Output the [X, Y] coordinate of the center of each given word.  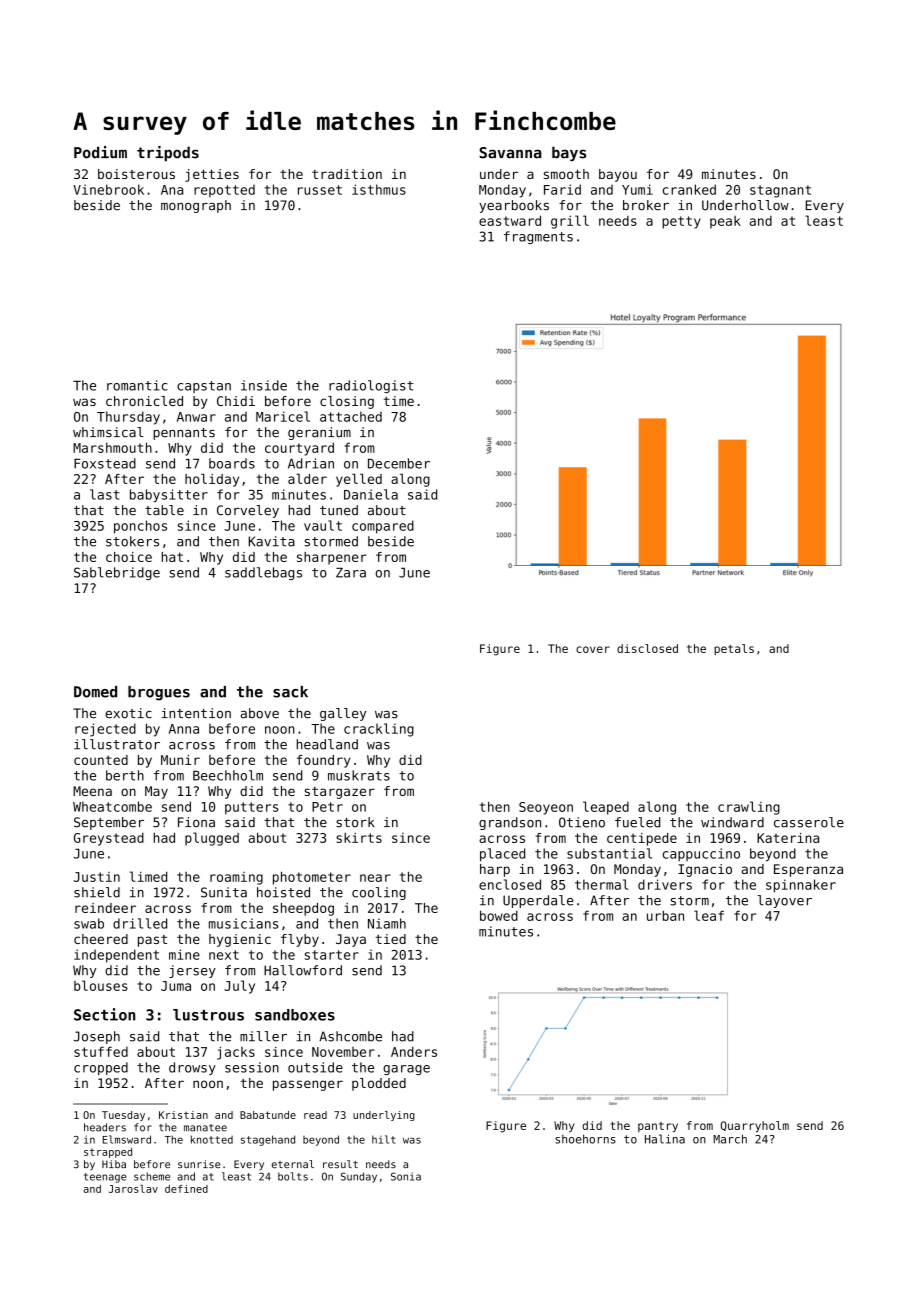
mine [184, 954]
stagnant [780, 191]
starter [332, 955]
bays [569, 153]
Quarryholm [755, 1127]
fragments [538, 237]
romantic [137, 385]
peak [725, 222]
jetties [212, 175]
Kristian [183, 1115]
